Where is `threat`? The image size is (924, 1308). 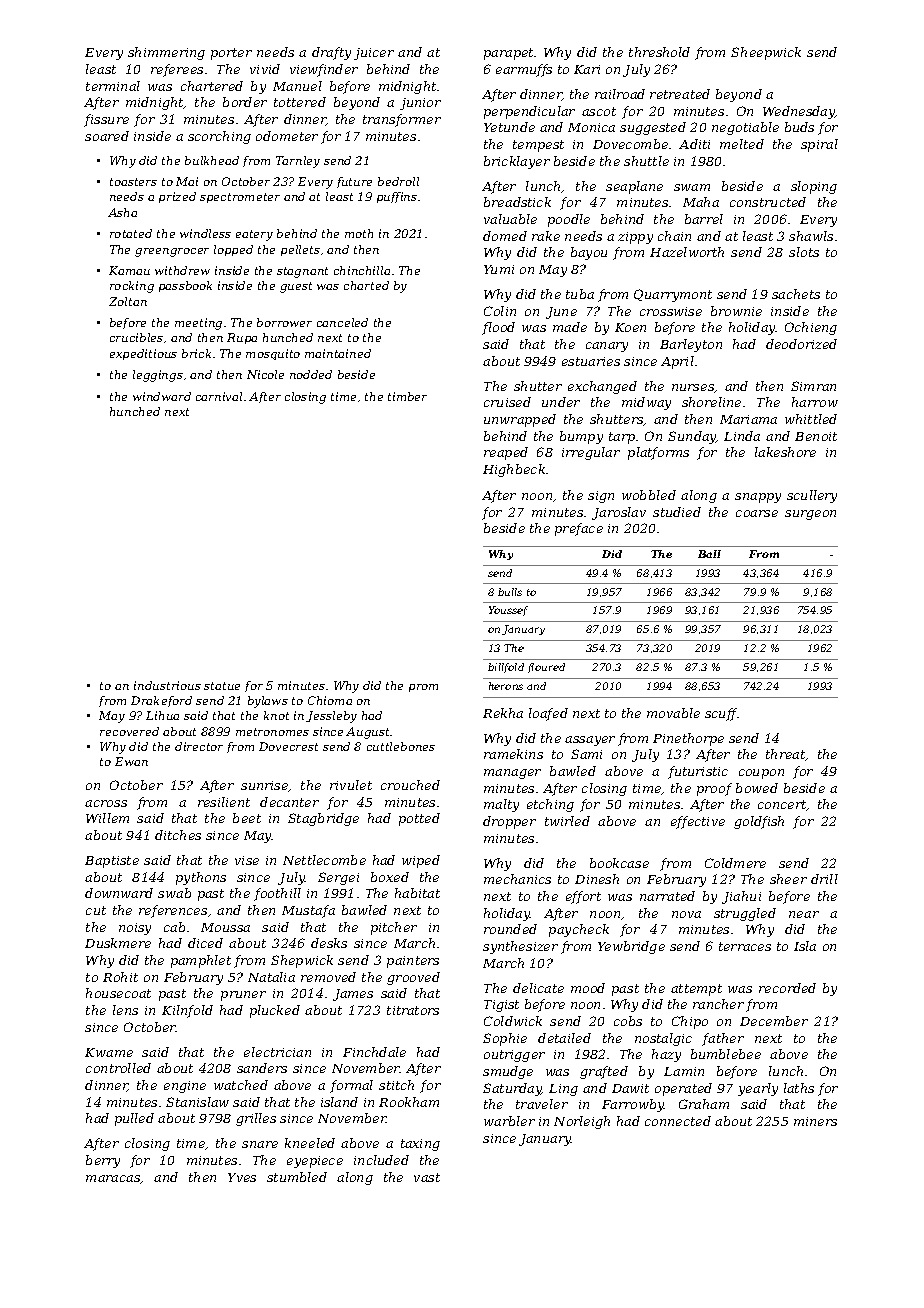 threat is located at coordinates (786, 755).
